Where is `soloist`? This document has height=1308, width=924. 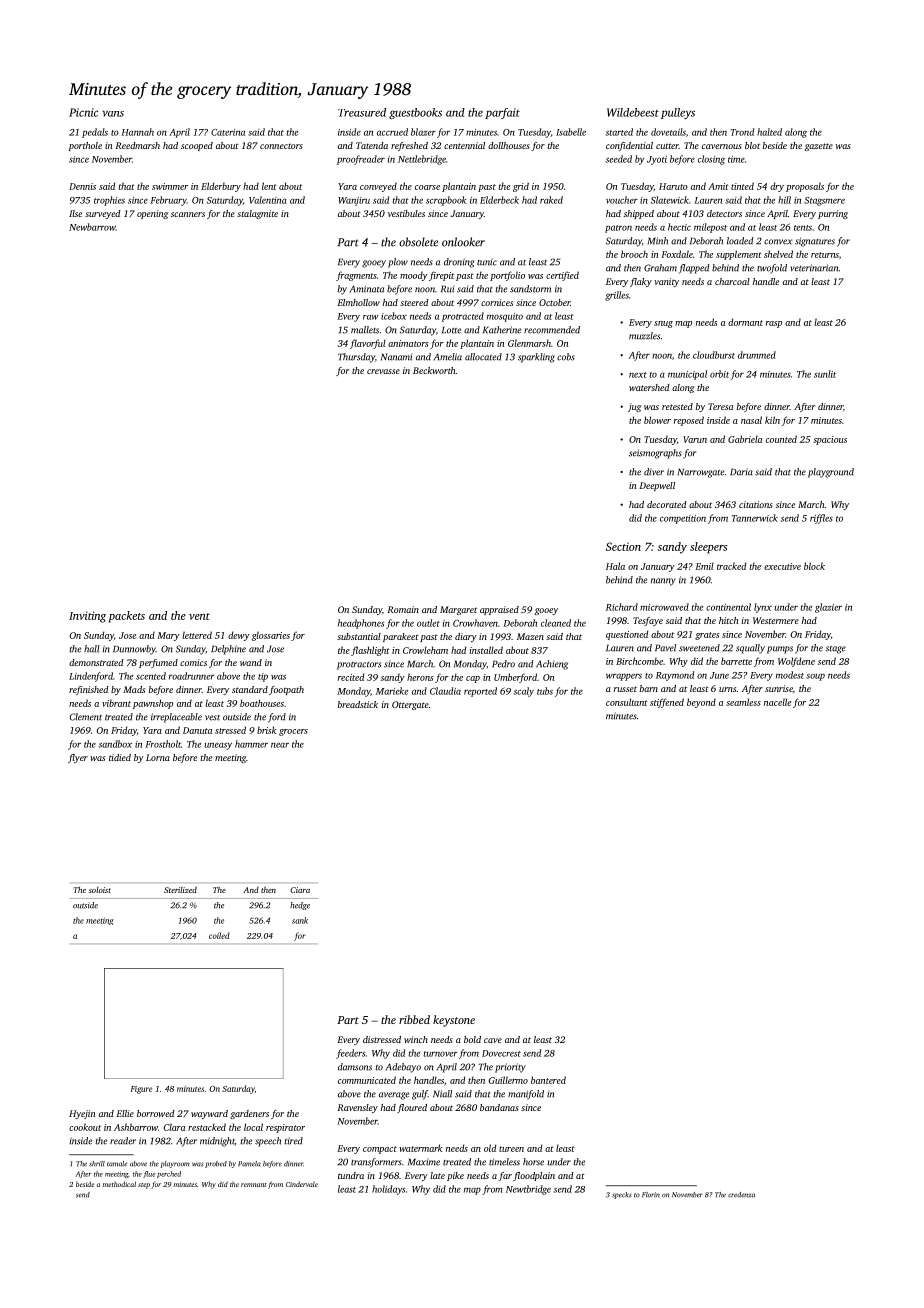
soloist is located at coordinates (100, 890).
